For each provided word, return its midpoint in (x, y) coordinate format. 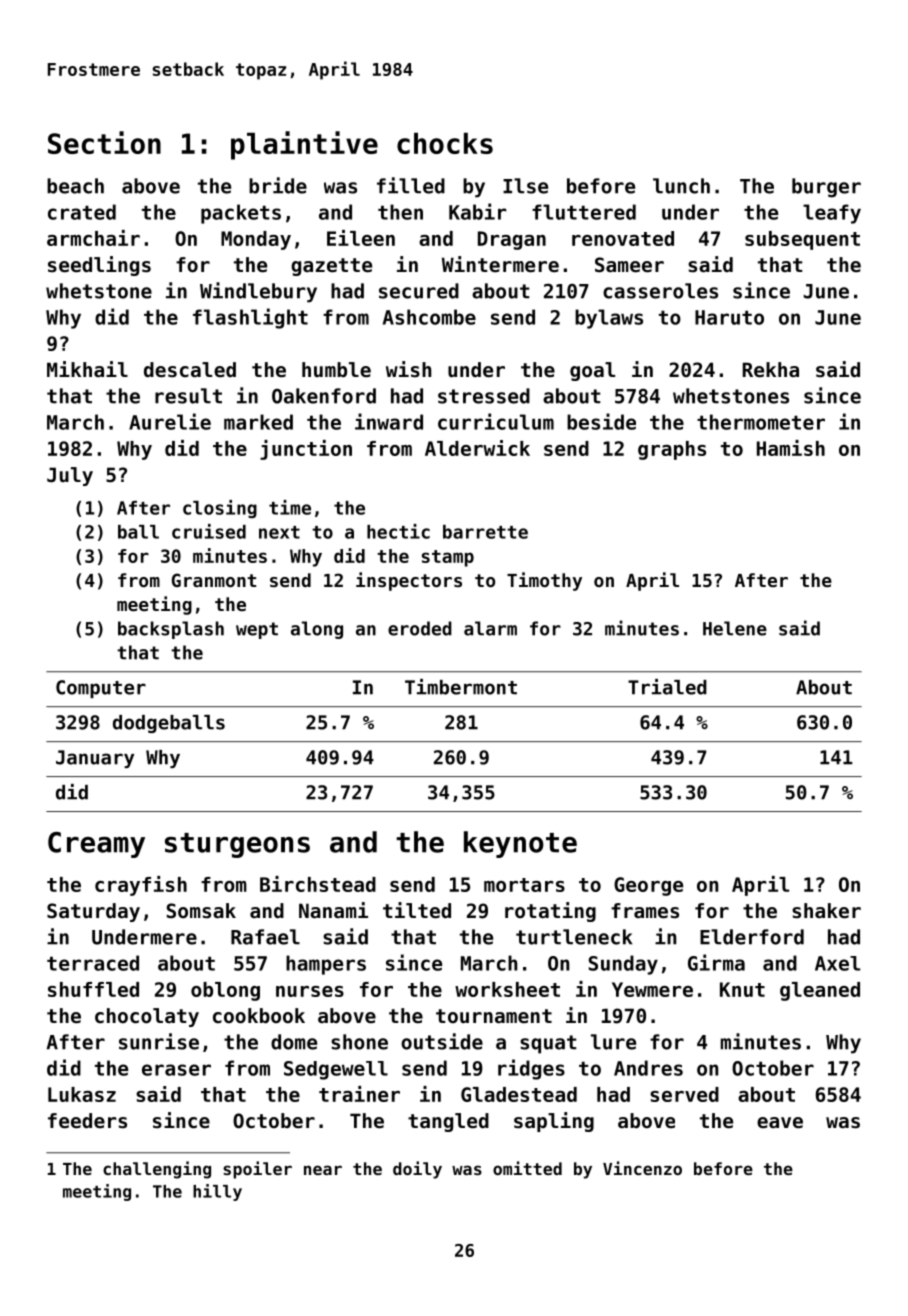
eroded (420, 628)
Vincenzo (642, 1168)
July (70, 476)
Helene (735, 628)
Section (104, 142)
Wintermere (500, 264)
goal (592, 371)
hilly (217, 1192)
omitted (527, 1168)
